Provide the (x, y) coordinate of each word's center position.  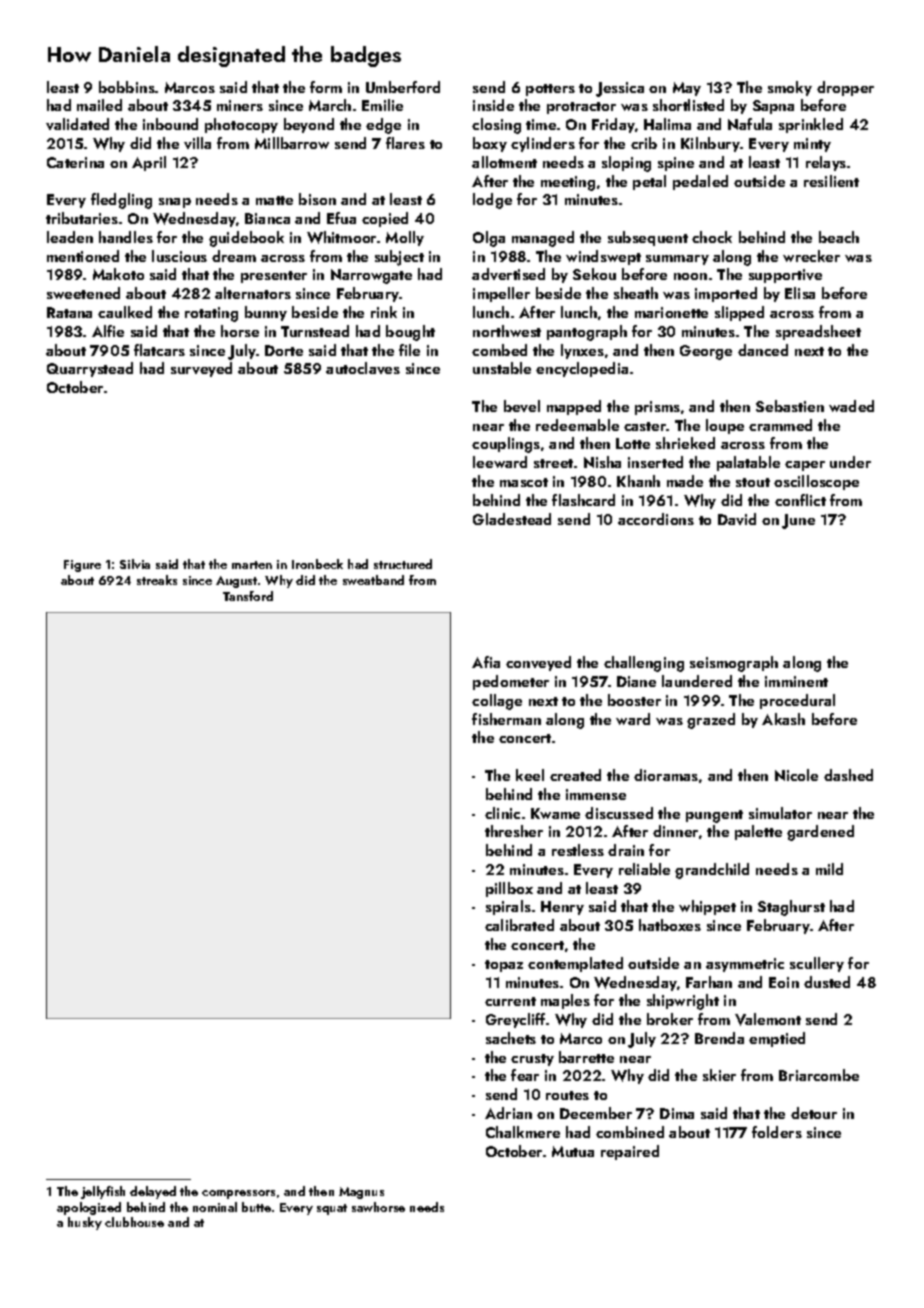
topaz (504, 966)
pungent (714, 816)
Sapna (773, 107)
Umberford (403, 87)
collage (497, 702)
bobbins (127, 87)
